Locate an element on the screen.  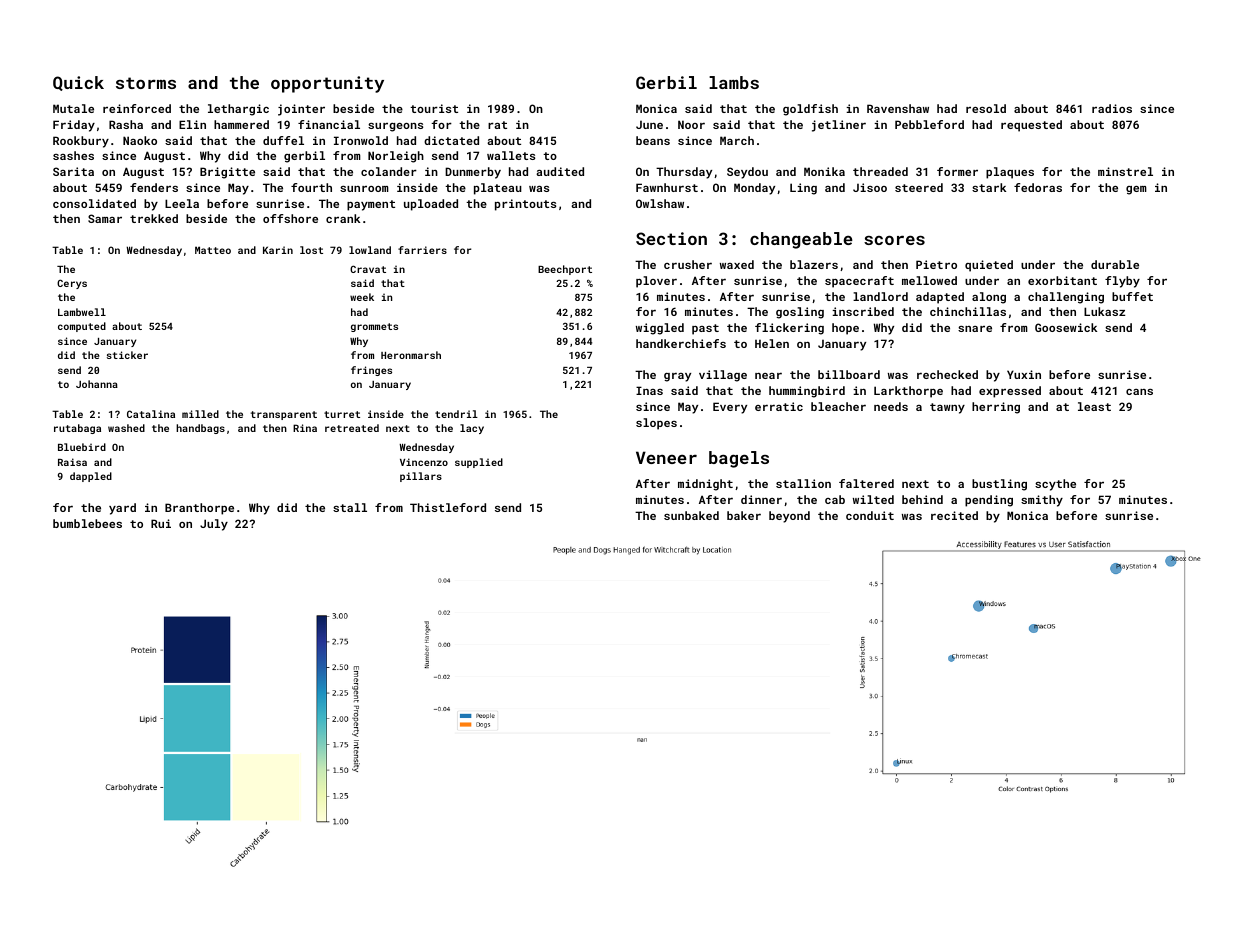
resold is located at coordinates (986, 108).
